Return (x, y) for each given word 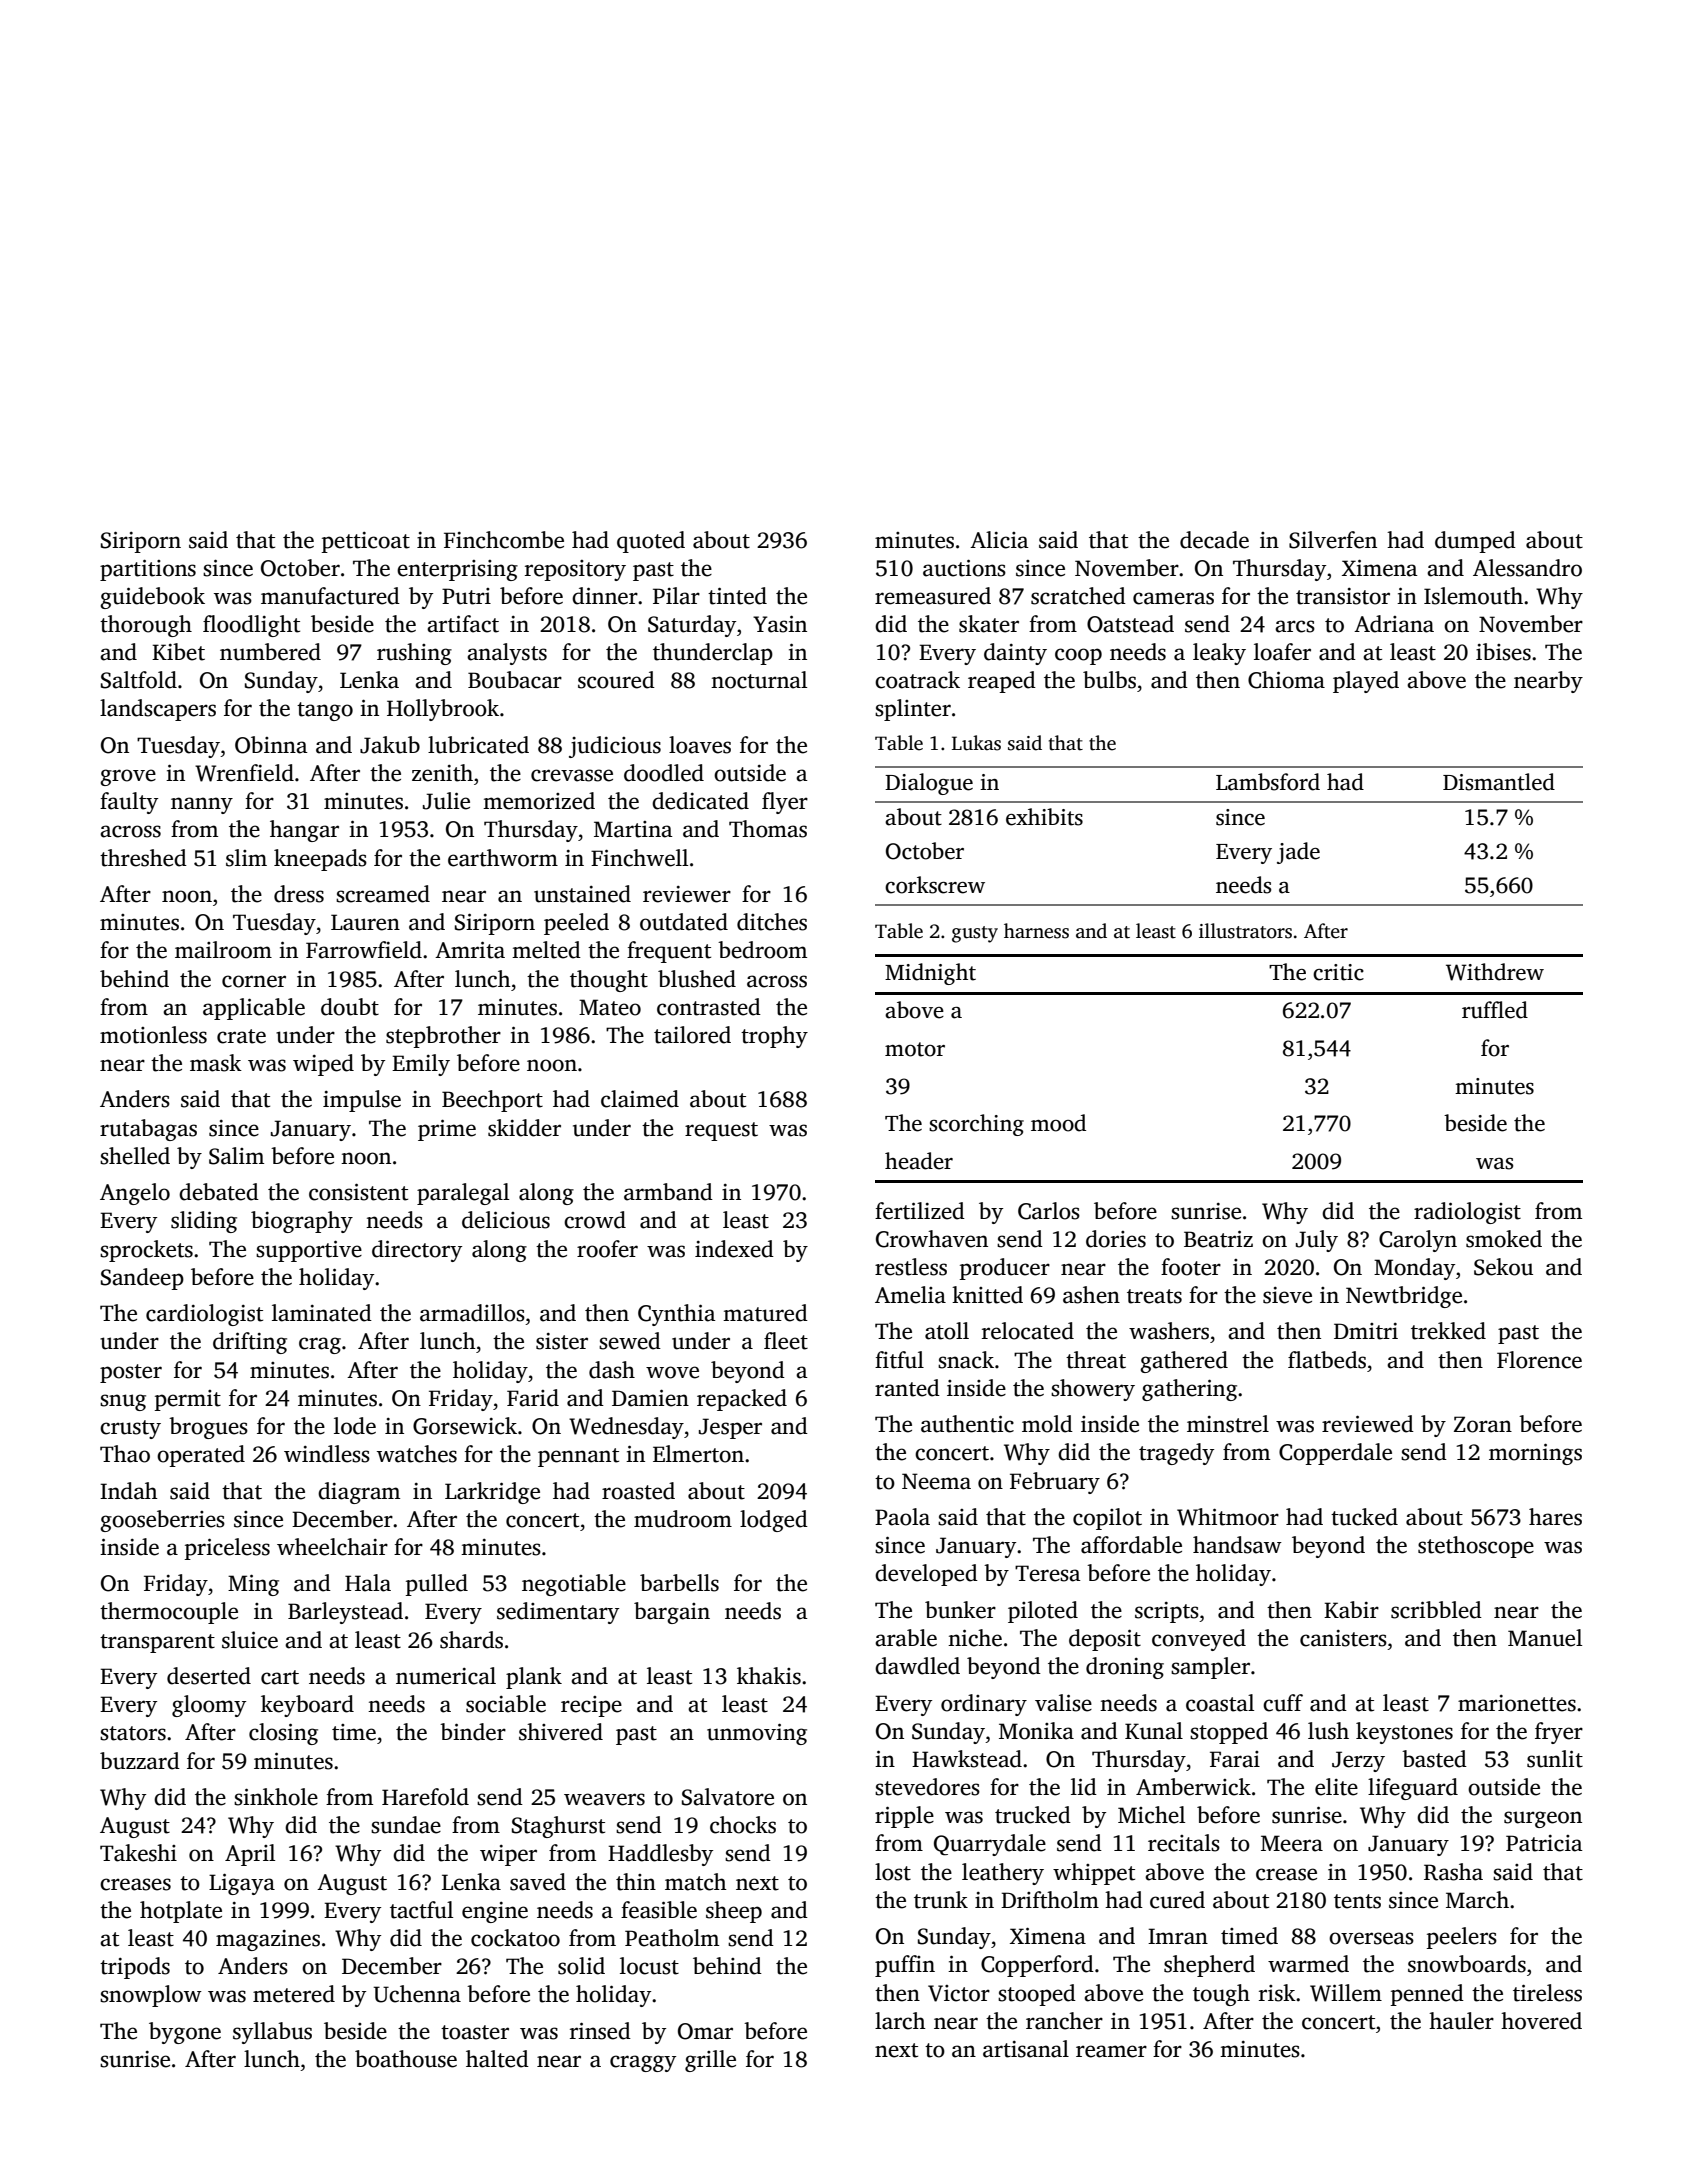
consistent (358, 1192)
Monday (1414, 1269)
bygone (185, 2033)
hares (1555, 1517)
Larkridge (492, 1493)
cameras (1173, 598)
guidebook (152, 598)
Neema (936, 1481)
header (919, 1161)
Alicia (999, 540)
